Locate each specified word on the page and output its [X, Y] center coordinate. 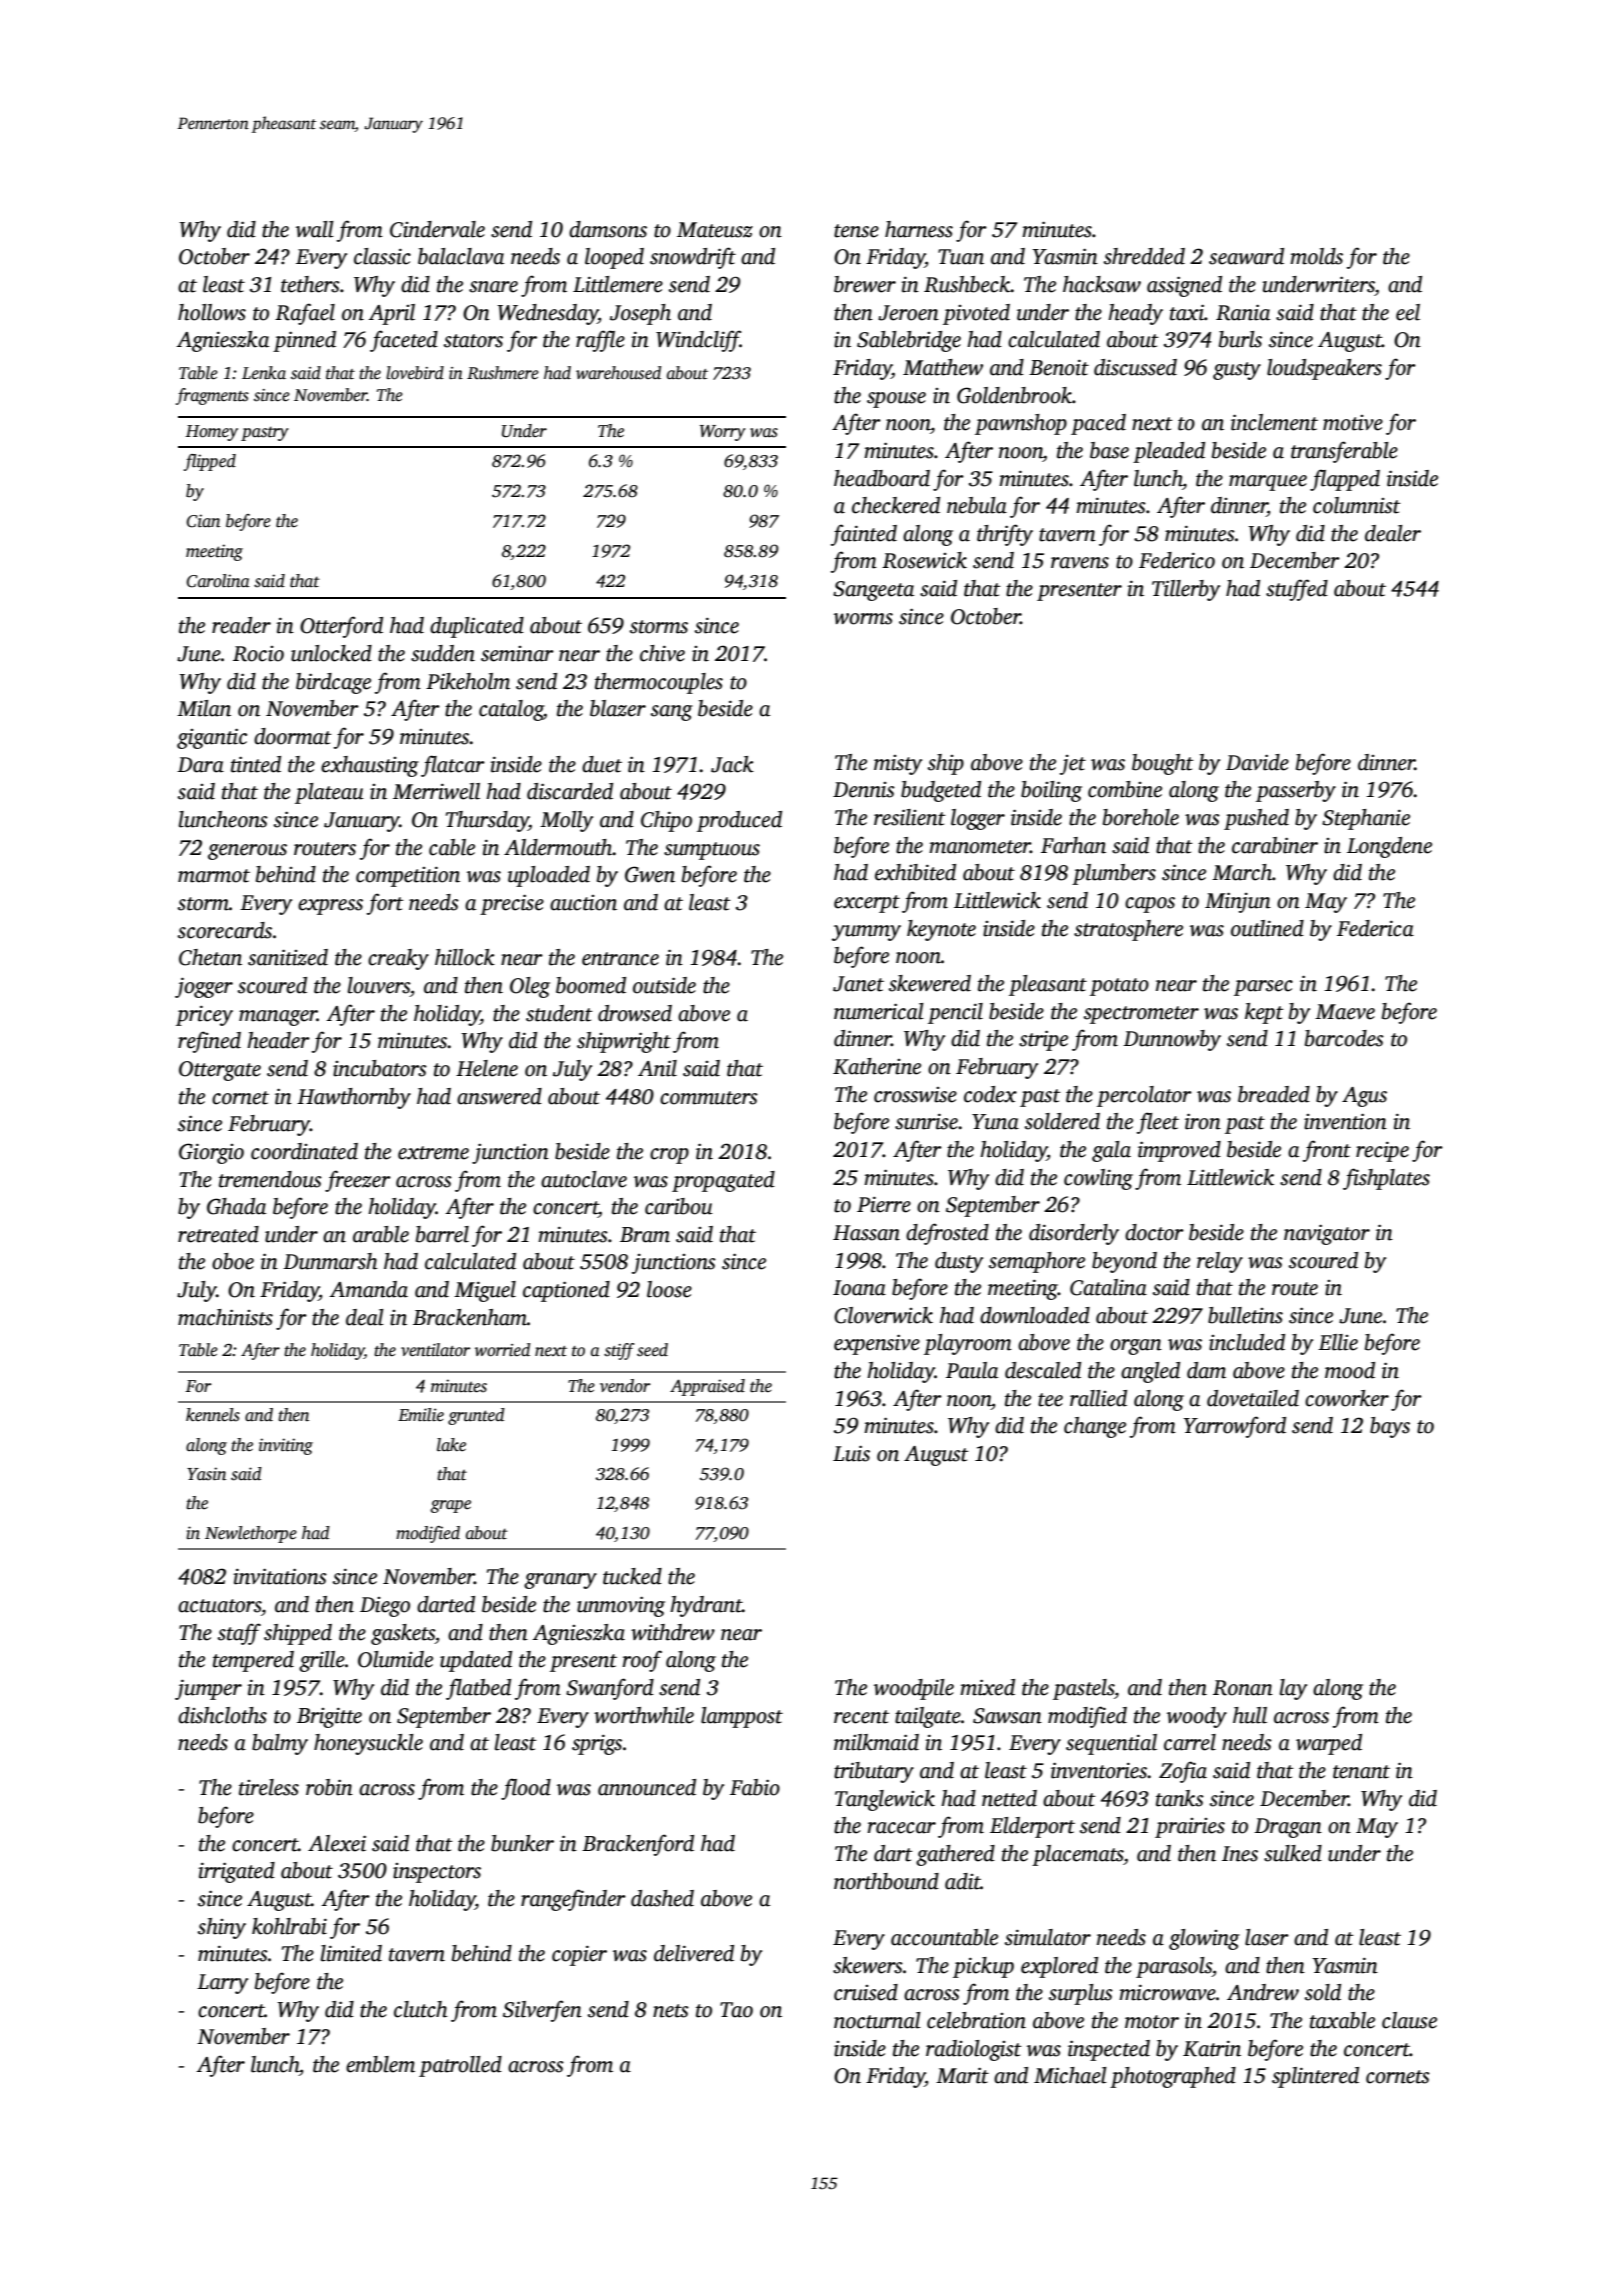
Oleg [530, 987]
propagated [723, 1181]
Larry [222, 1984]
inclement [1274, 422]
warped [1329, 1744]
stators [473, 341]
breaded [1274, 1094]
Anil [657, 1068]
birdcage [333, 683]
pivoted [976, 314]
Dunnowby [1172, 1040]
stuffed [1297, 590]
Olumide [395, 1659]
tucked [632, 1576]
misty [898, 765]
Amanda [369, 1289]
